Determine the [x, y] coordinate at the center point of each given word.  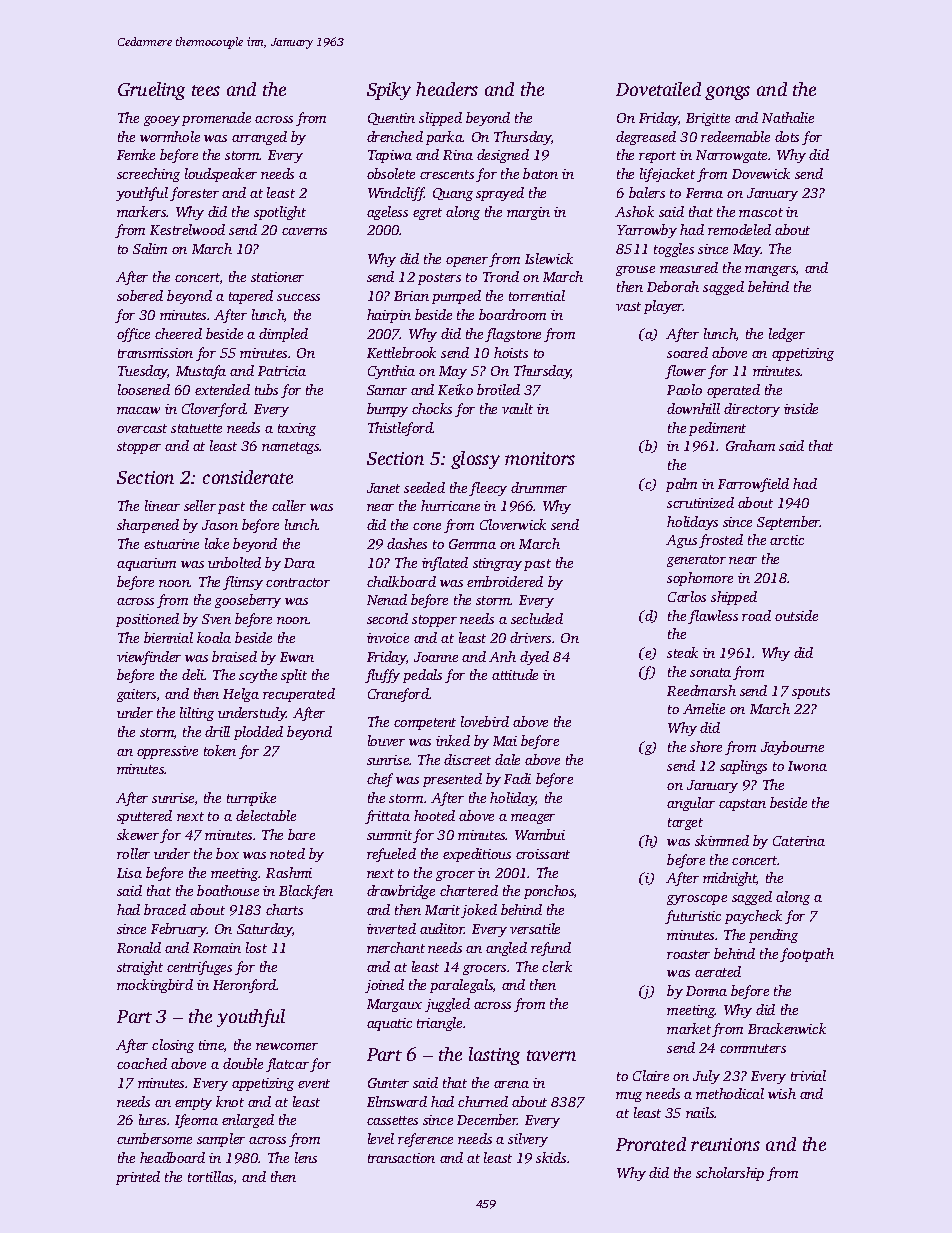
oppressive [167, 752]
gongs [727, 93]
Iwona [807, 766]
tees [206, 90]
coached [142, 1063]
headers [447, 89]
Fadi [517, 778]
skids [551, 1157]
